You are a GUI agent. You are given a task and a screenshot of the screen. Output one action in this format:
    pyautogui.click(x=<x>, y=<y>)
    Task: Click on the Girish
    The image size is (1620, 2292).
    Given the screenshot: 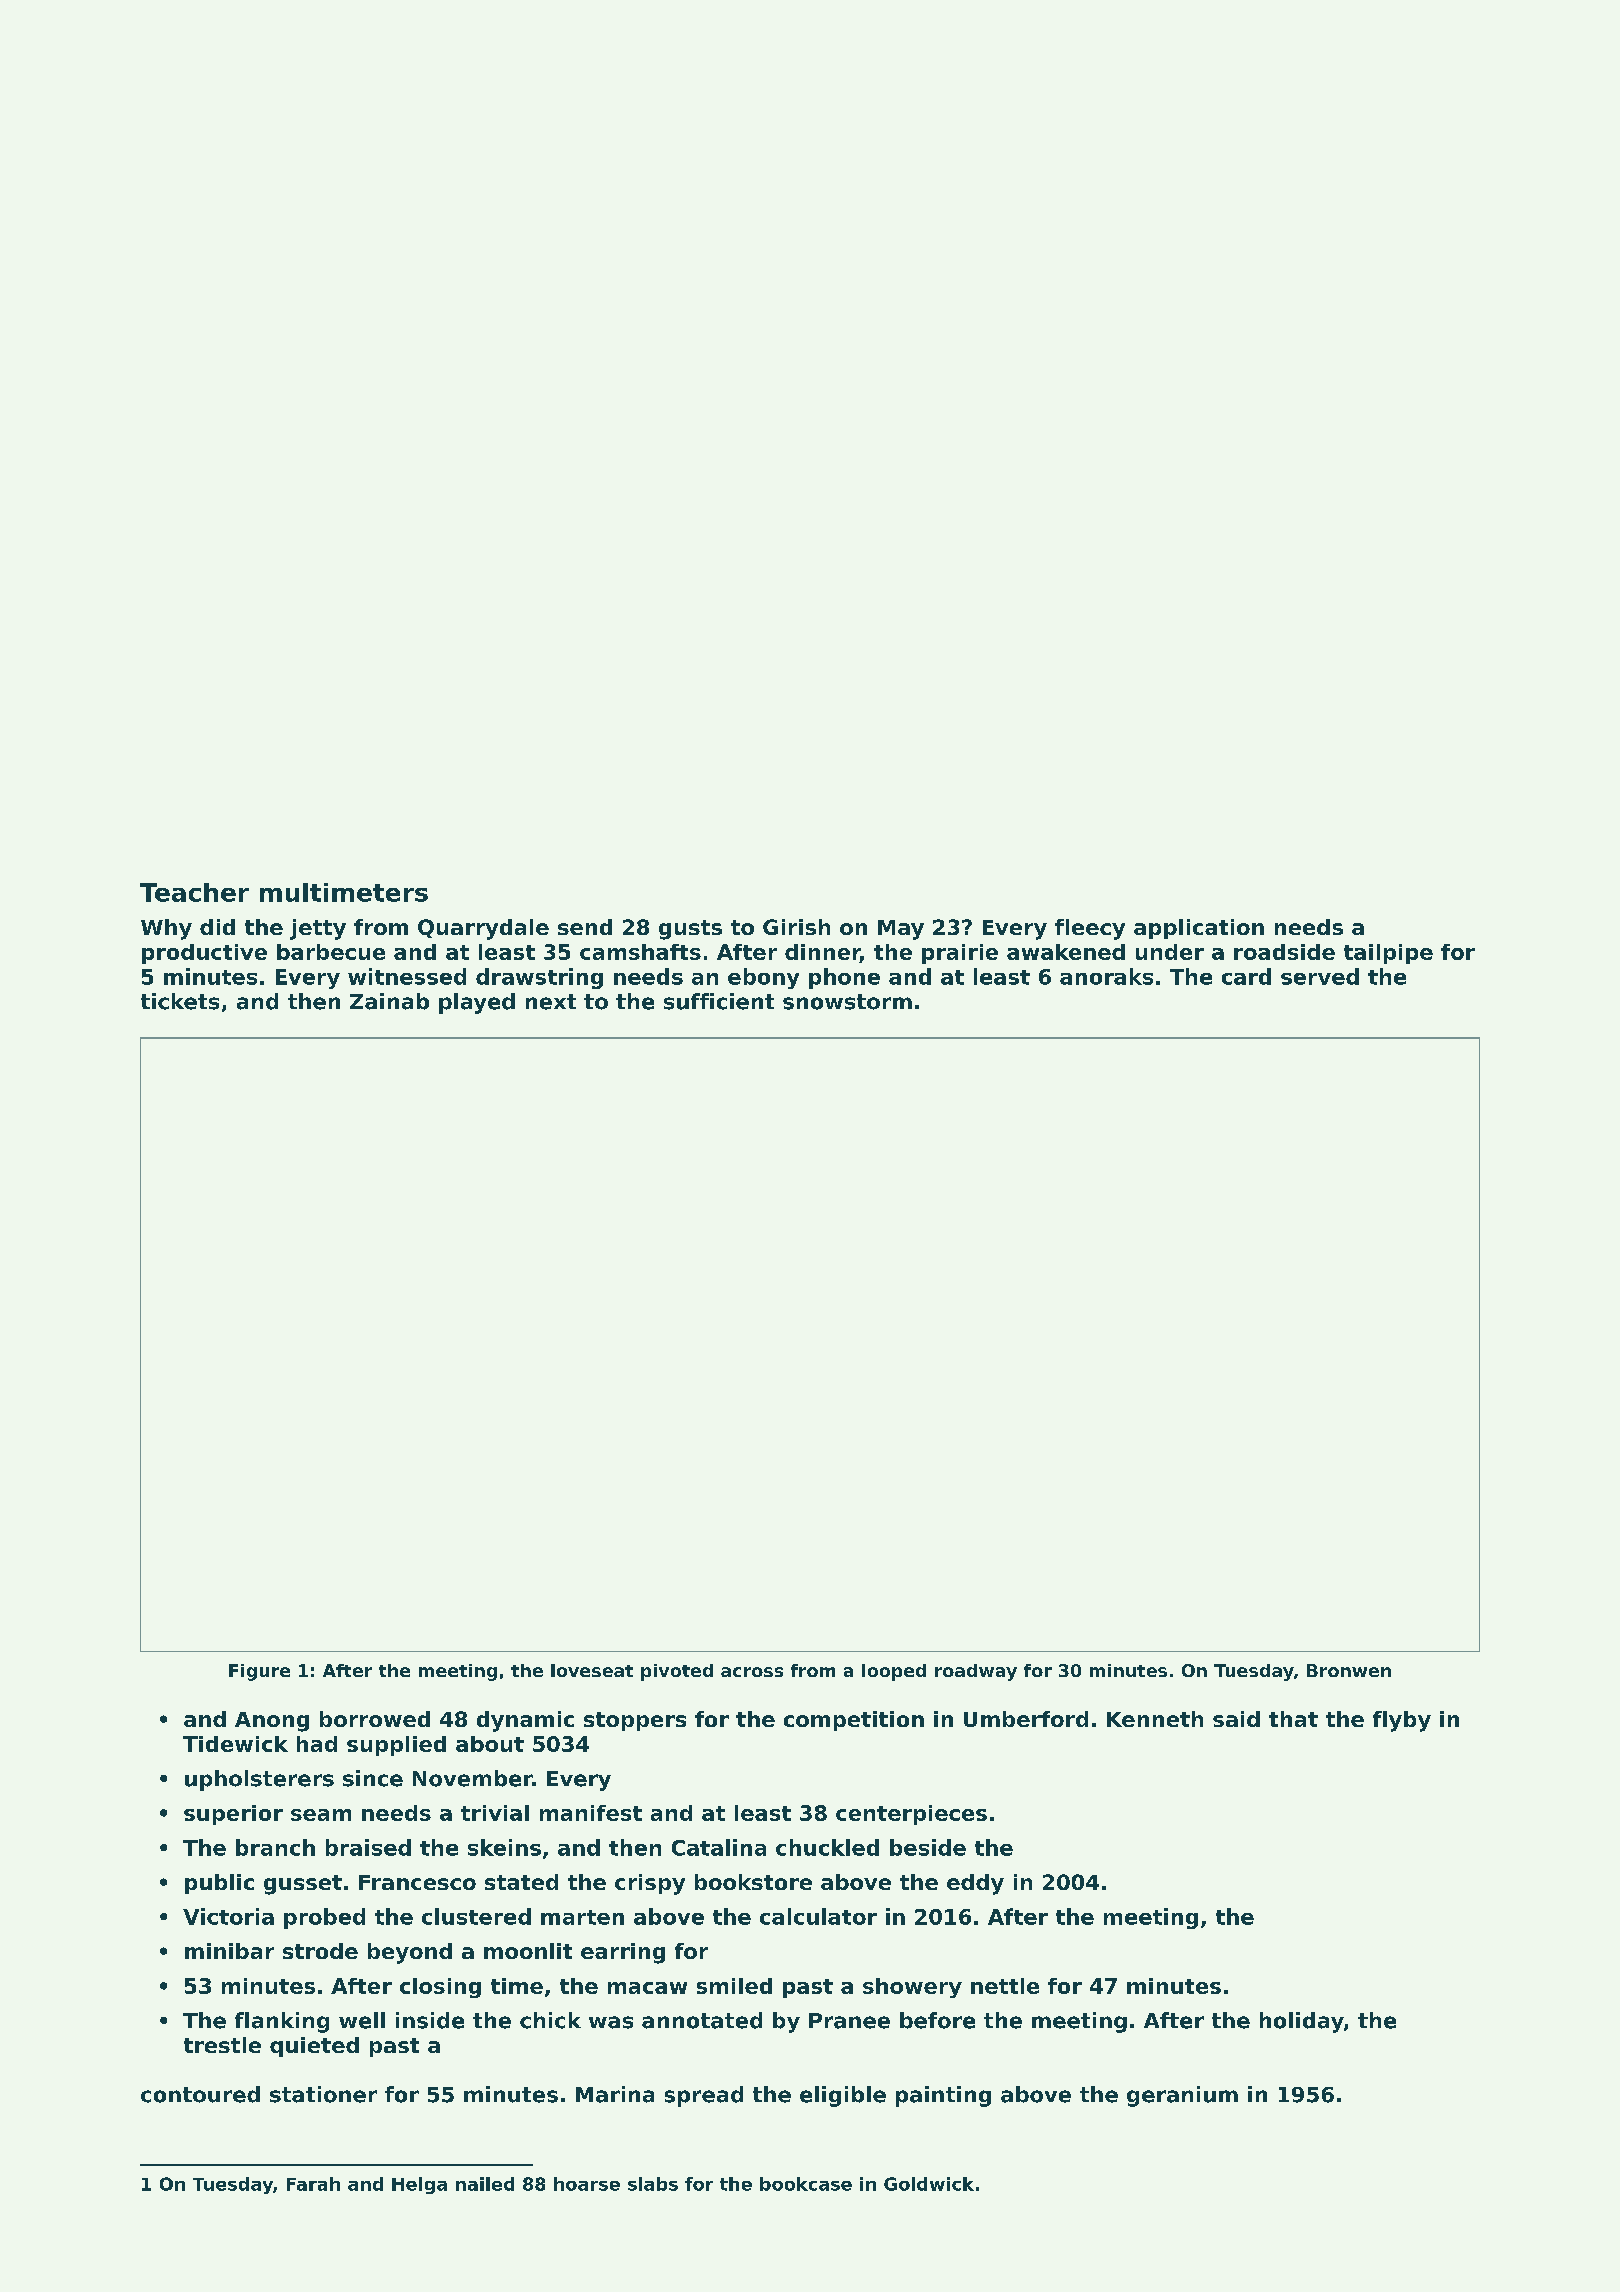 What is the action you would take?
    pyautogui.click(x=796, y=927)
